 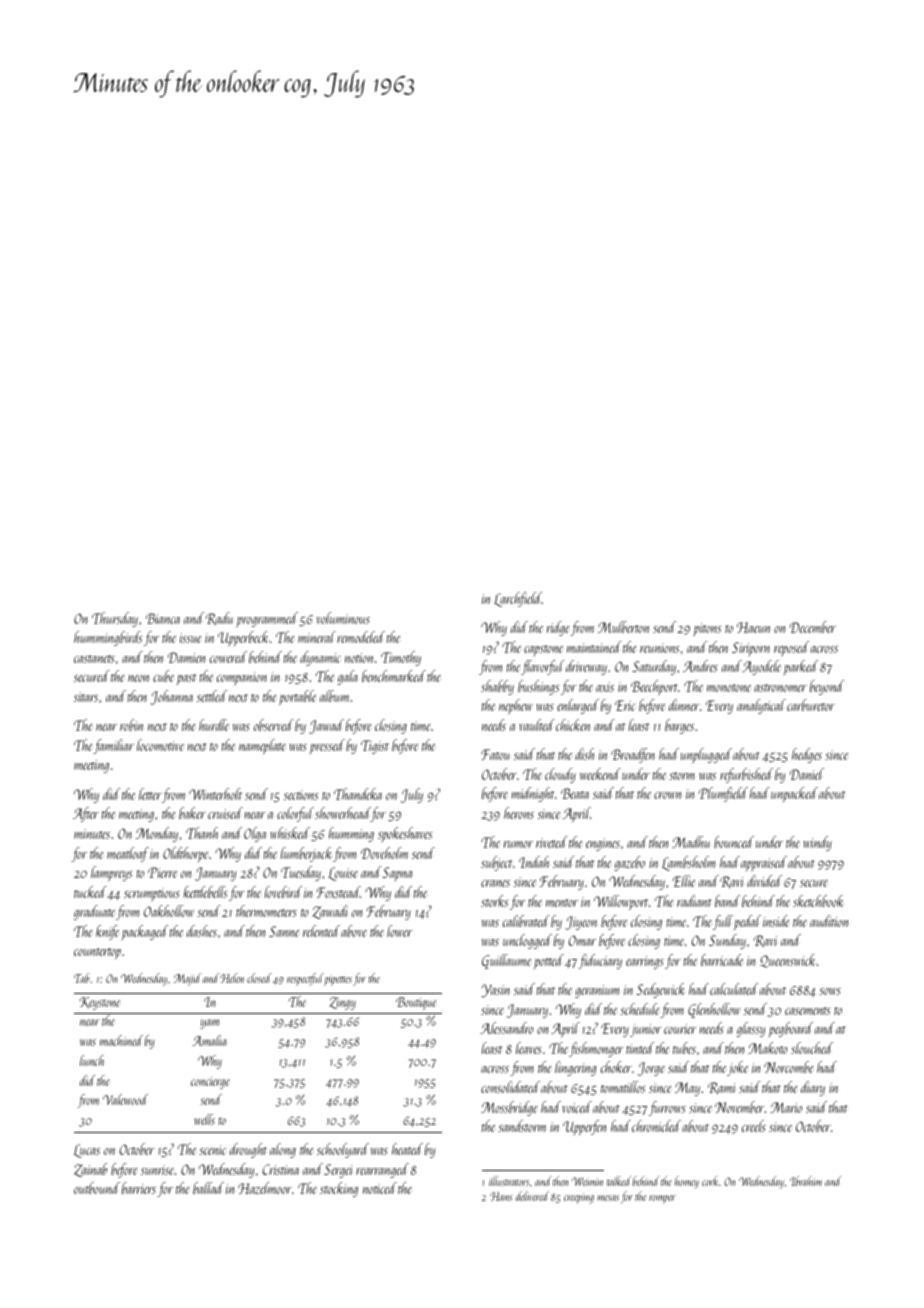 What do you see at coordinates (780, 688) in the screenshot?
I see `astronomer` at bounding box center [780, 688].
